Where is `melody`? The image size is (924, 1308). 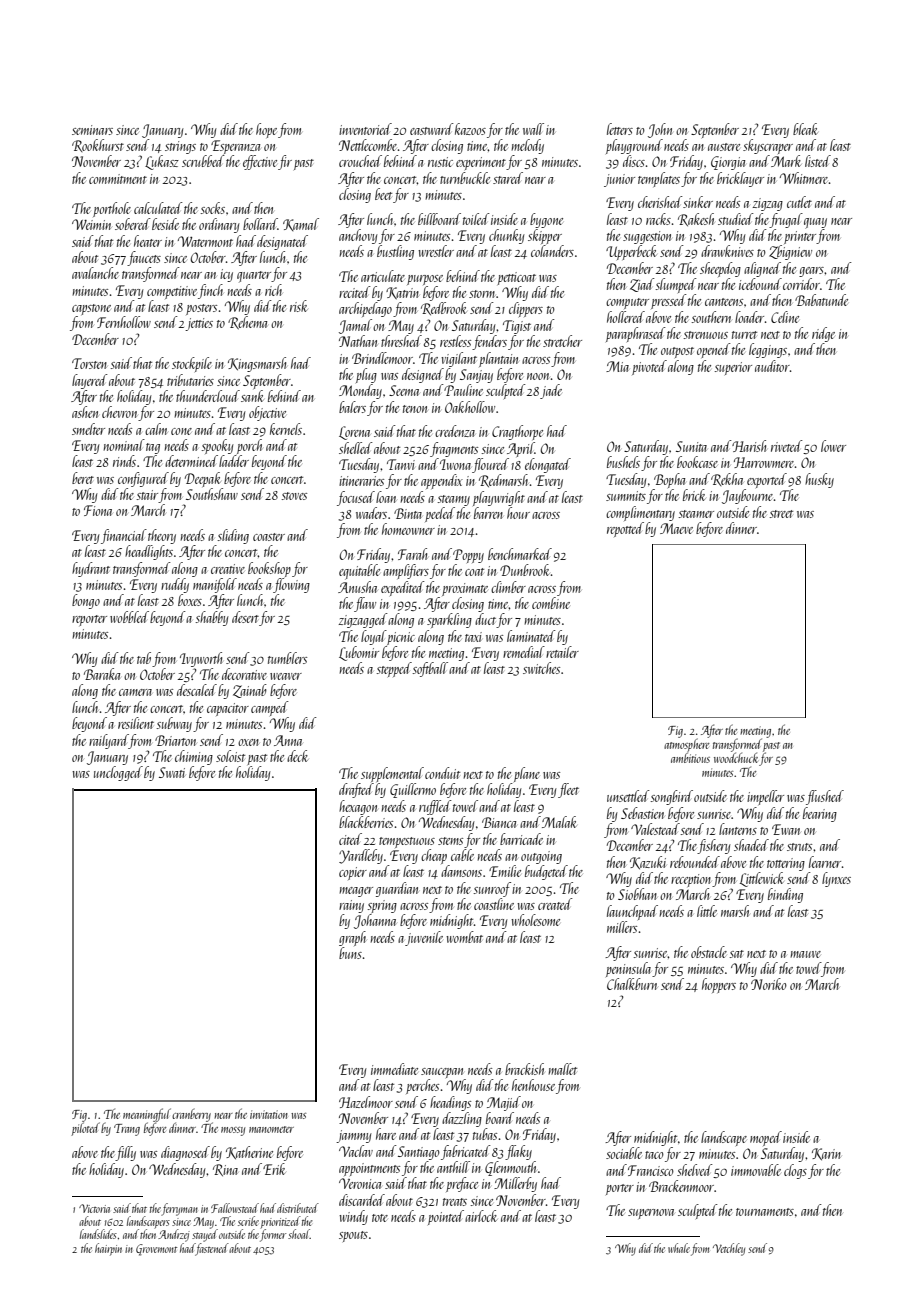 melody is located at coordinates (527, 146).
